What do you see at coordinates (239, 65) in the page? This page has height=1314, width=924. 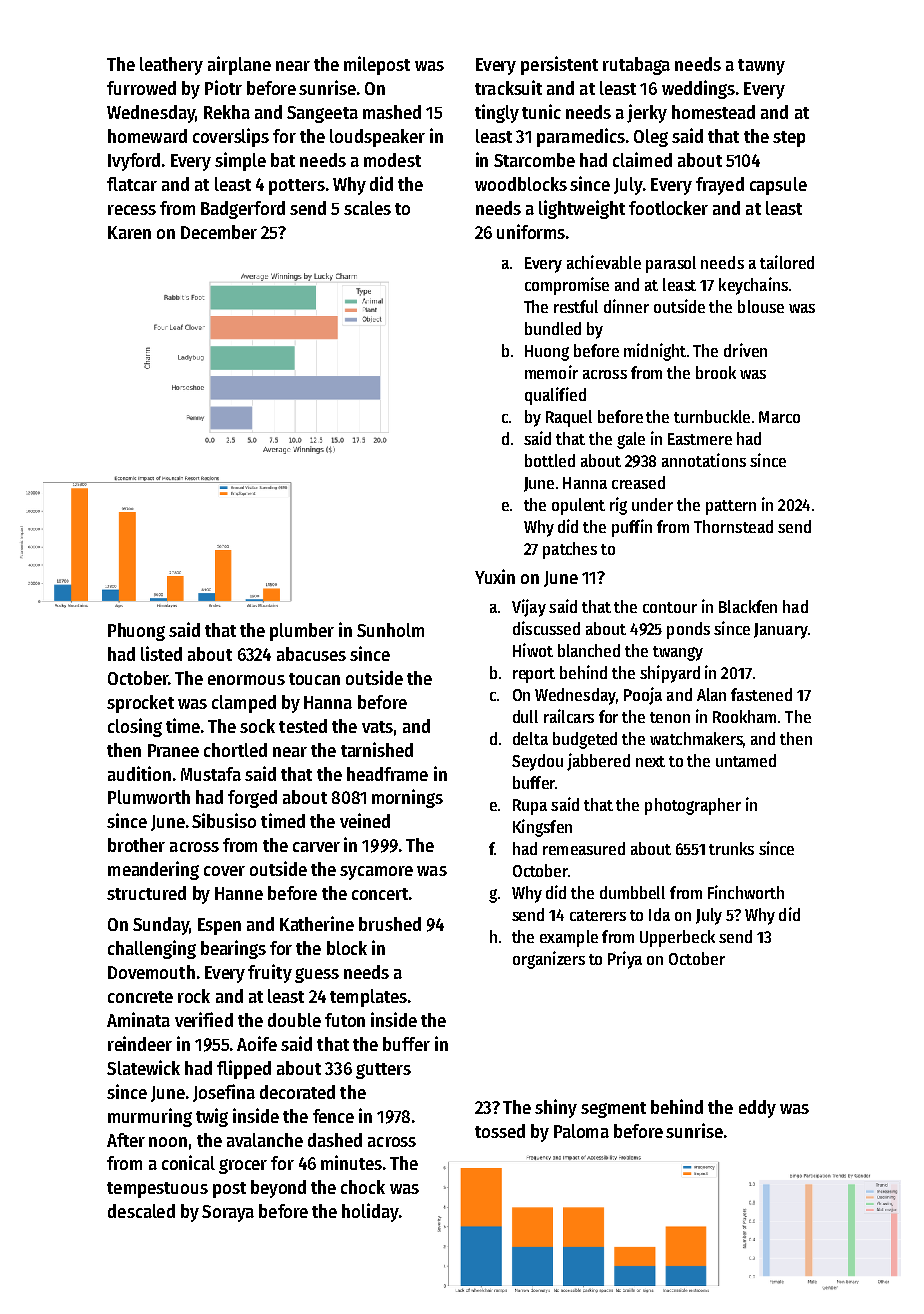 I see `airplane` at bounding box center [239, 65].
